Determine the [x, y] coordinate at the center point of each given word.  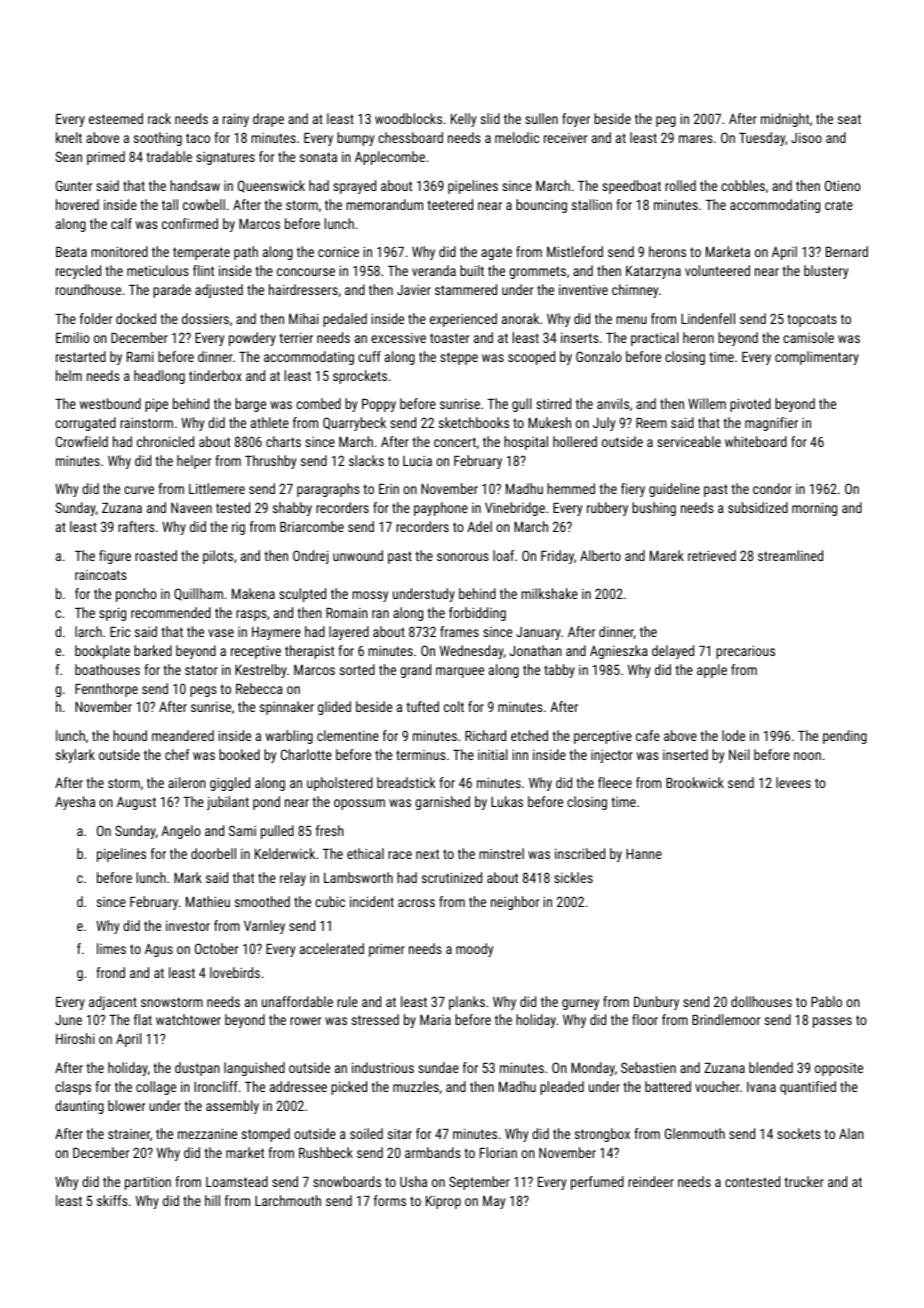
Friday [557, 557]
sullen [541, 118]
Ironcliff [216, 1086]
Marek [667, 555]
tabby [559, 671]
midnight [785, 120]
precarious [745, 652]
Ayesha [75, 803]
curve [139, 490]
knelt [69, 137]
